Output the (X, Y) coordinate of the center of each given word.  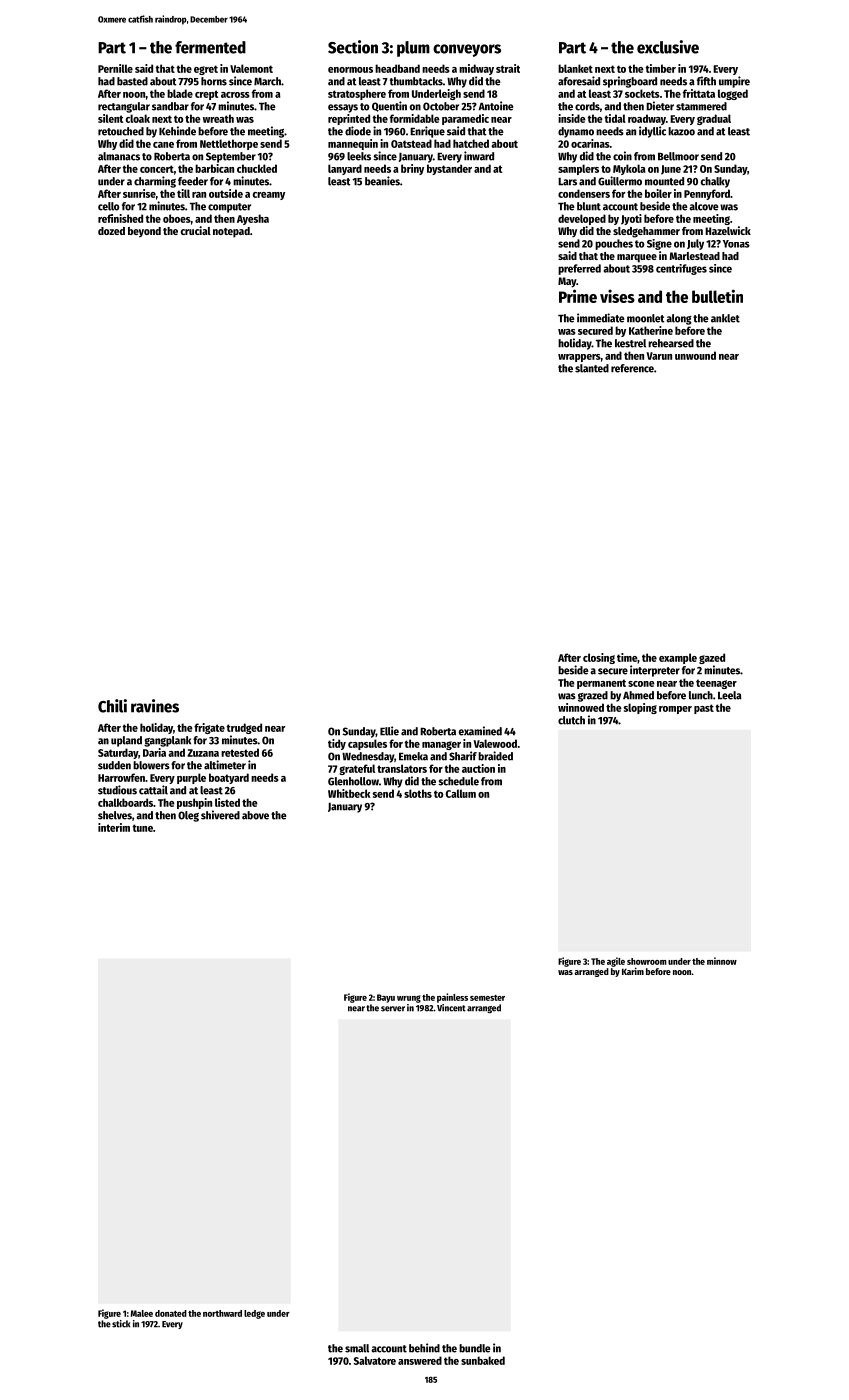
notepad (231, 232)
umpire (734, 82)
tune (142, 828)
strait (508, 68)
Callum (461, 793)
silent (110, 118)
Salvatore (375, 1360)
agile (616, 962)
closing (599, 658)
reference (632, 368)
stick (121, 1324)
